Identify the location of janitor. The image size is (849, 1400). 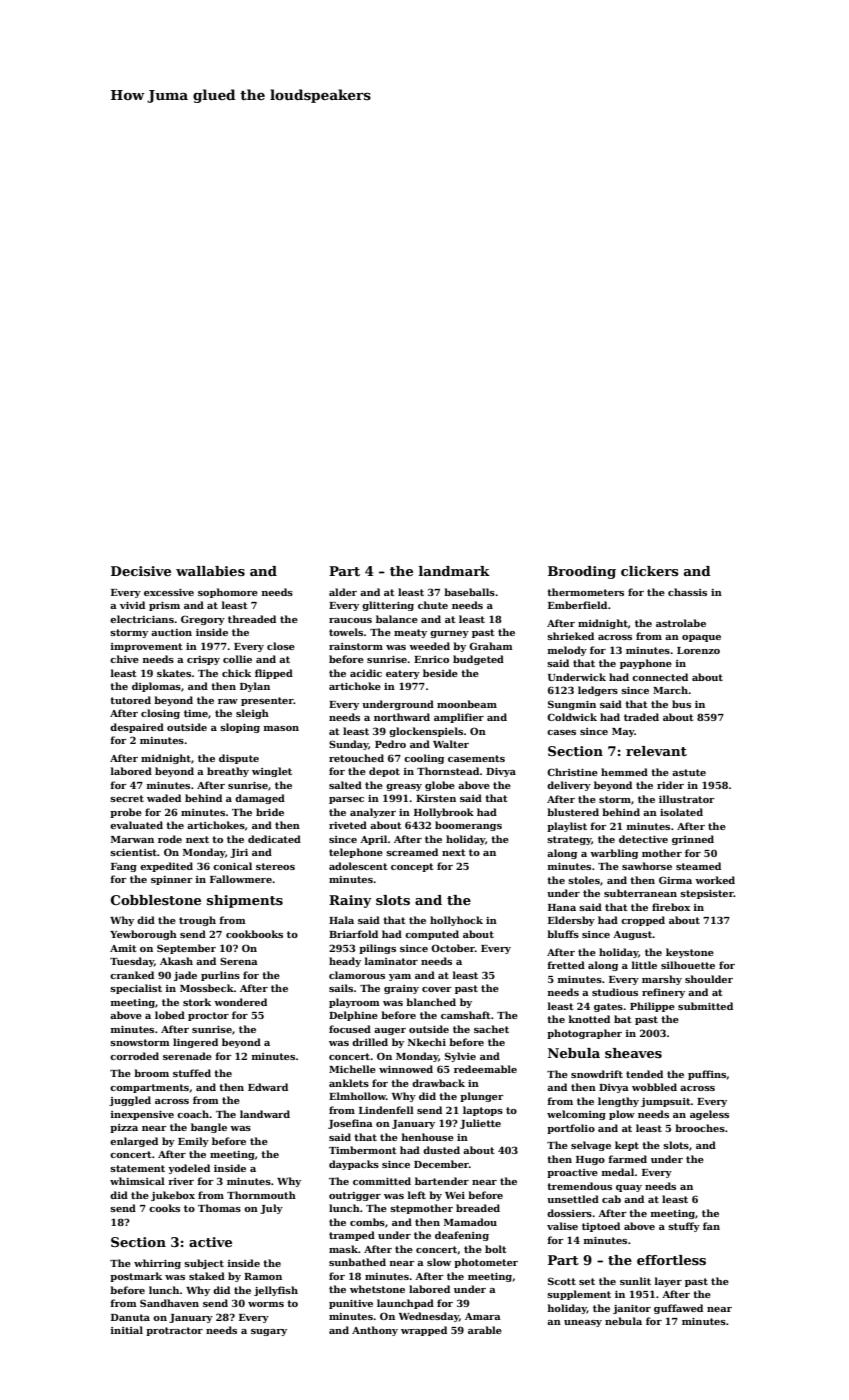
(632, 1309).
